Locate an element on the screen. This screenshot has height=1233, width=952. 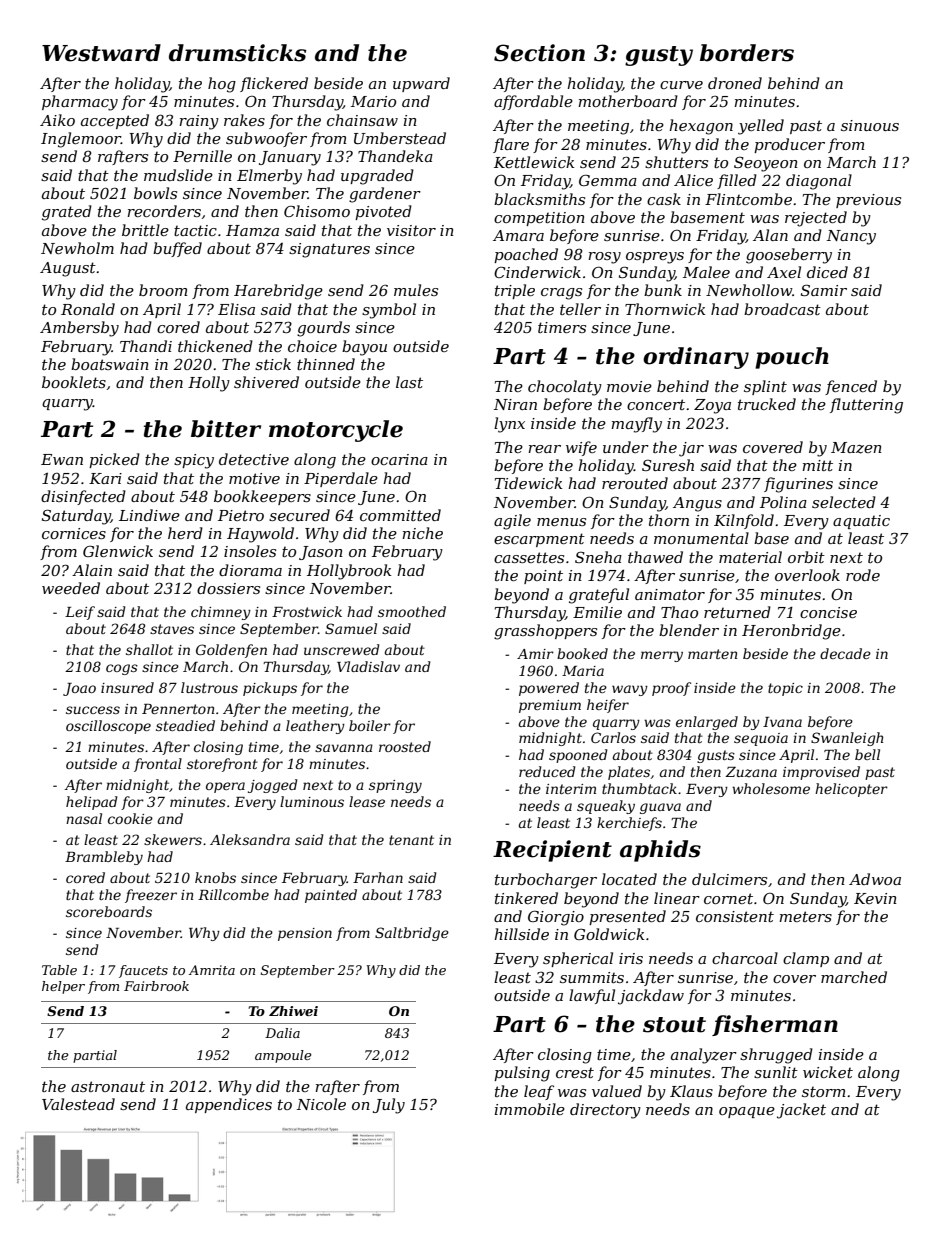
rainy is located at coordinates (199, 122).
